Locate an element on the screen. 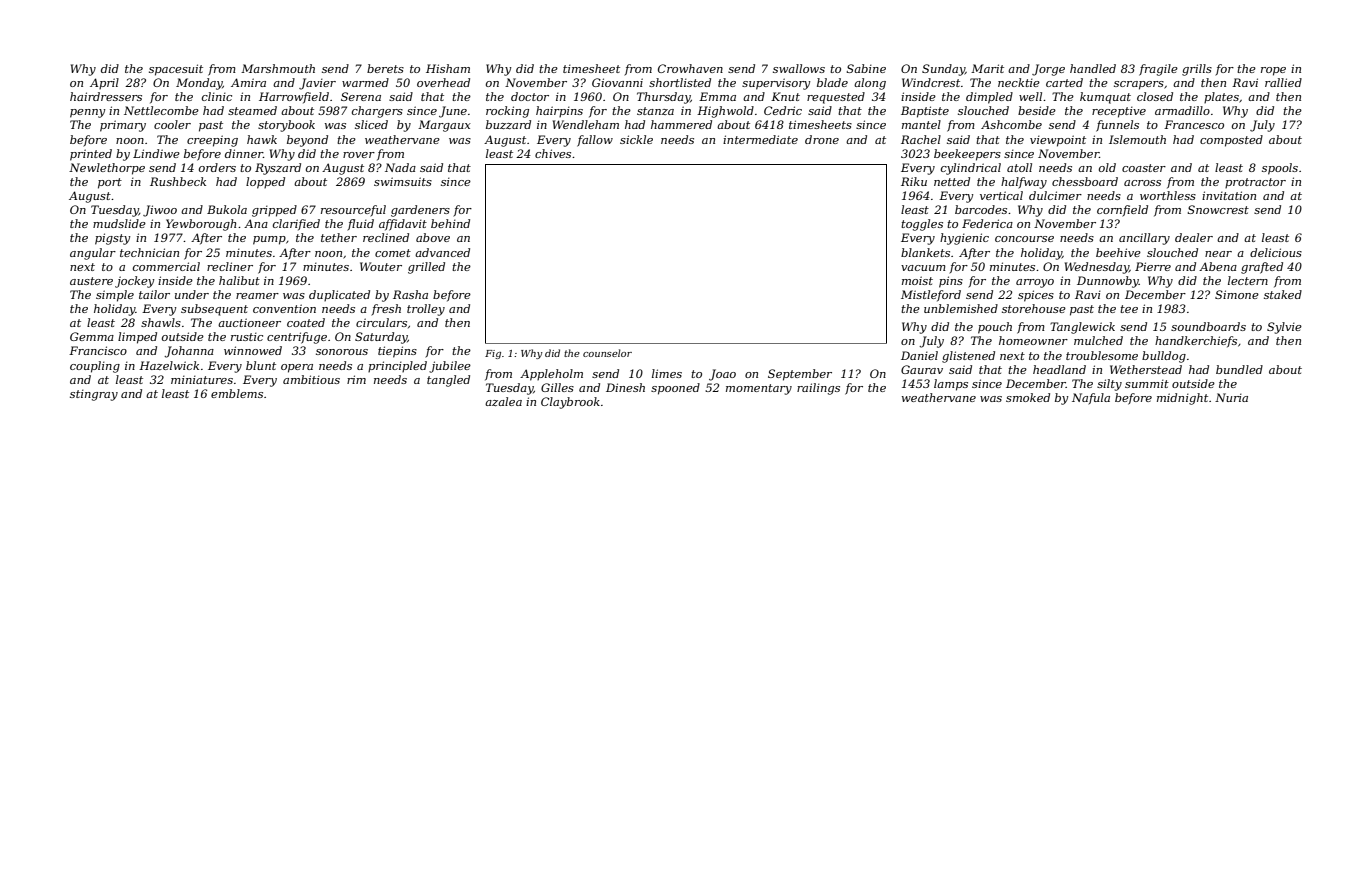 The width and height of the screenshot is (1372, 887). hairdressers is located at coordinates (106, 96).
